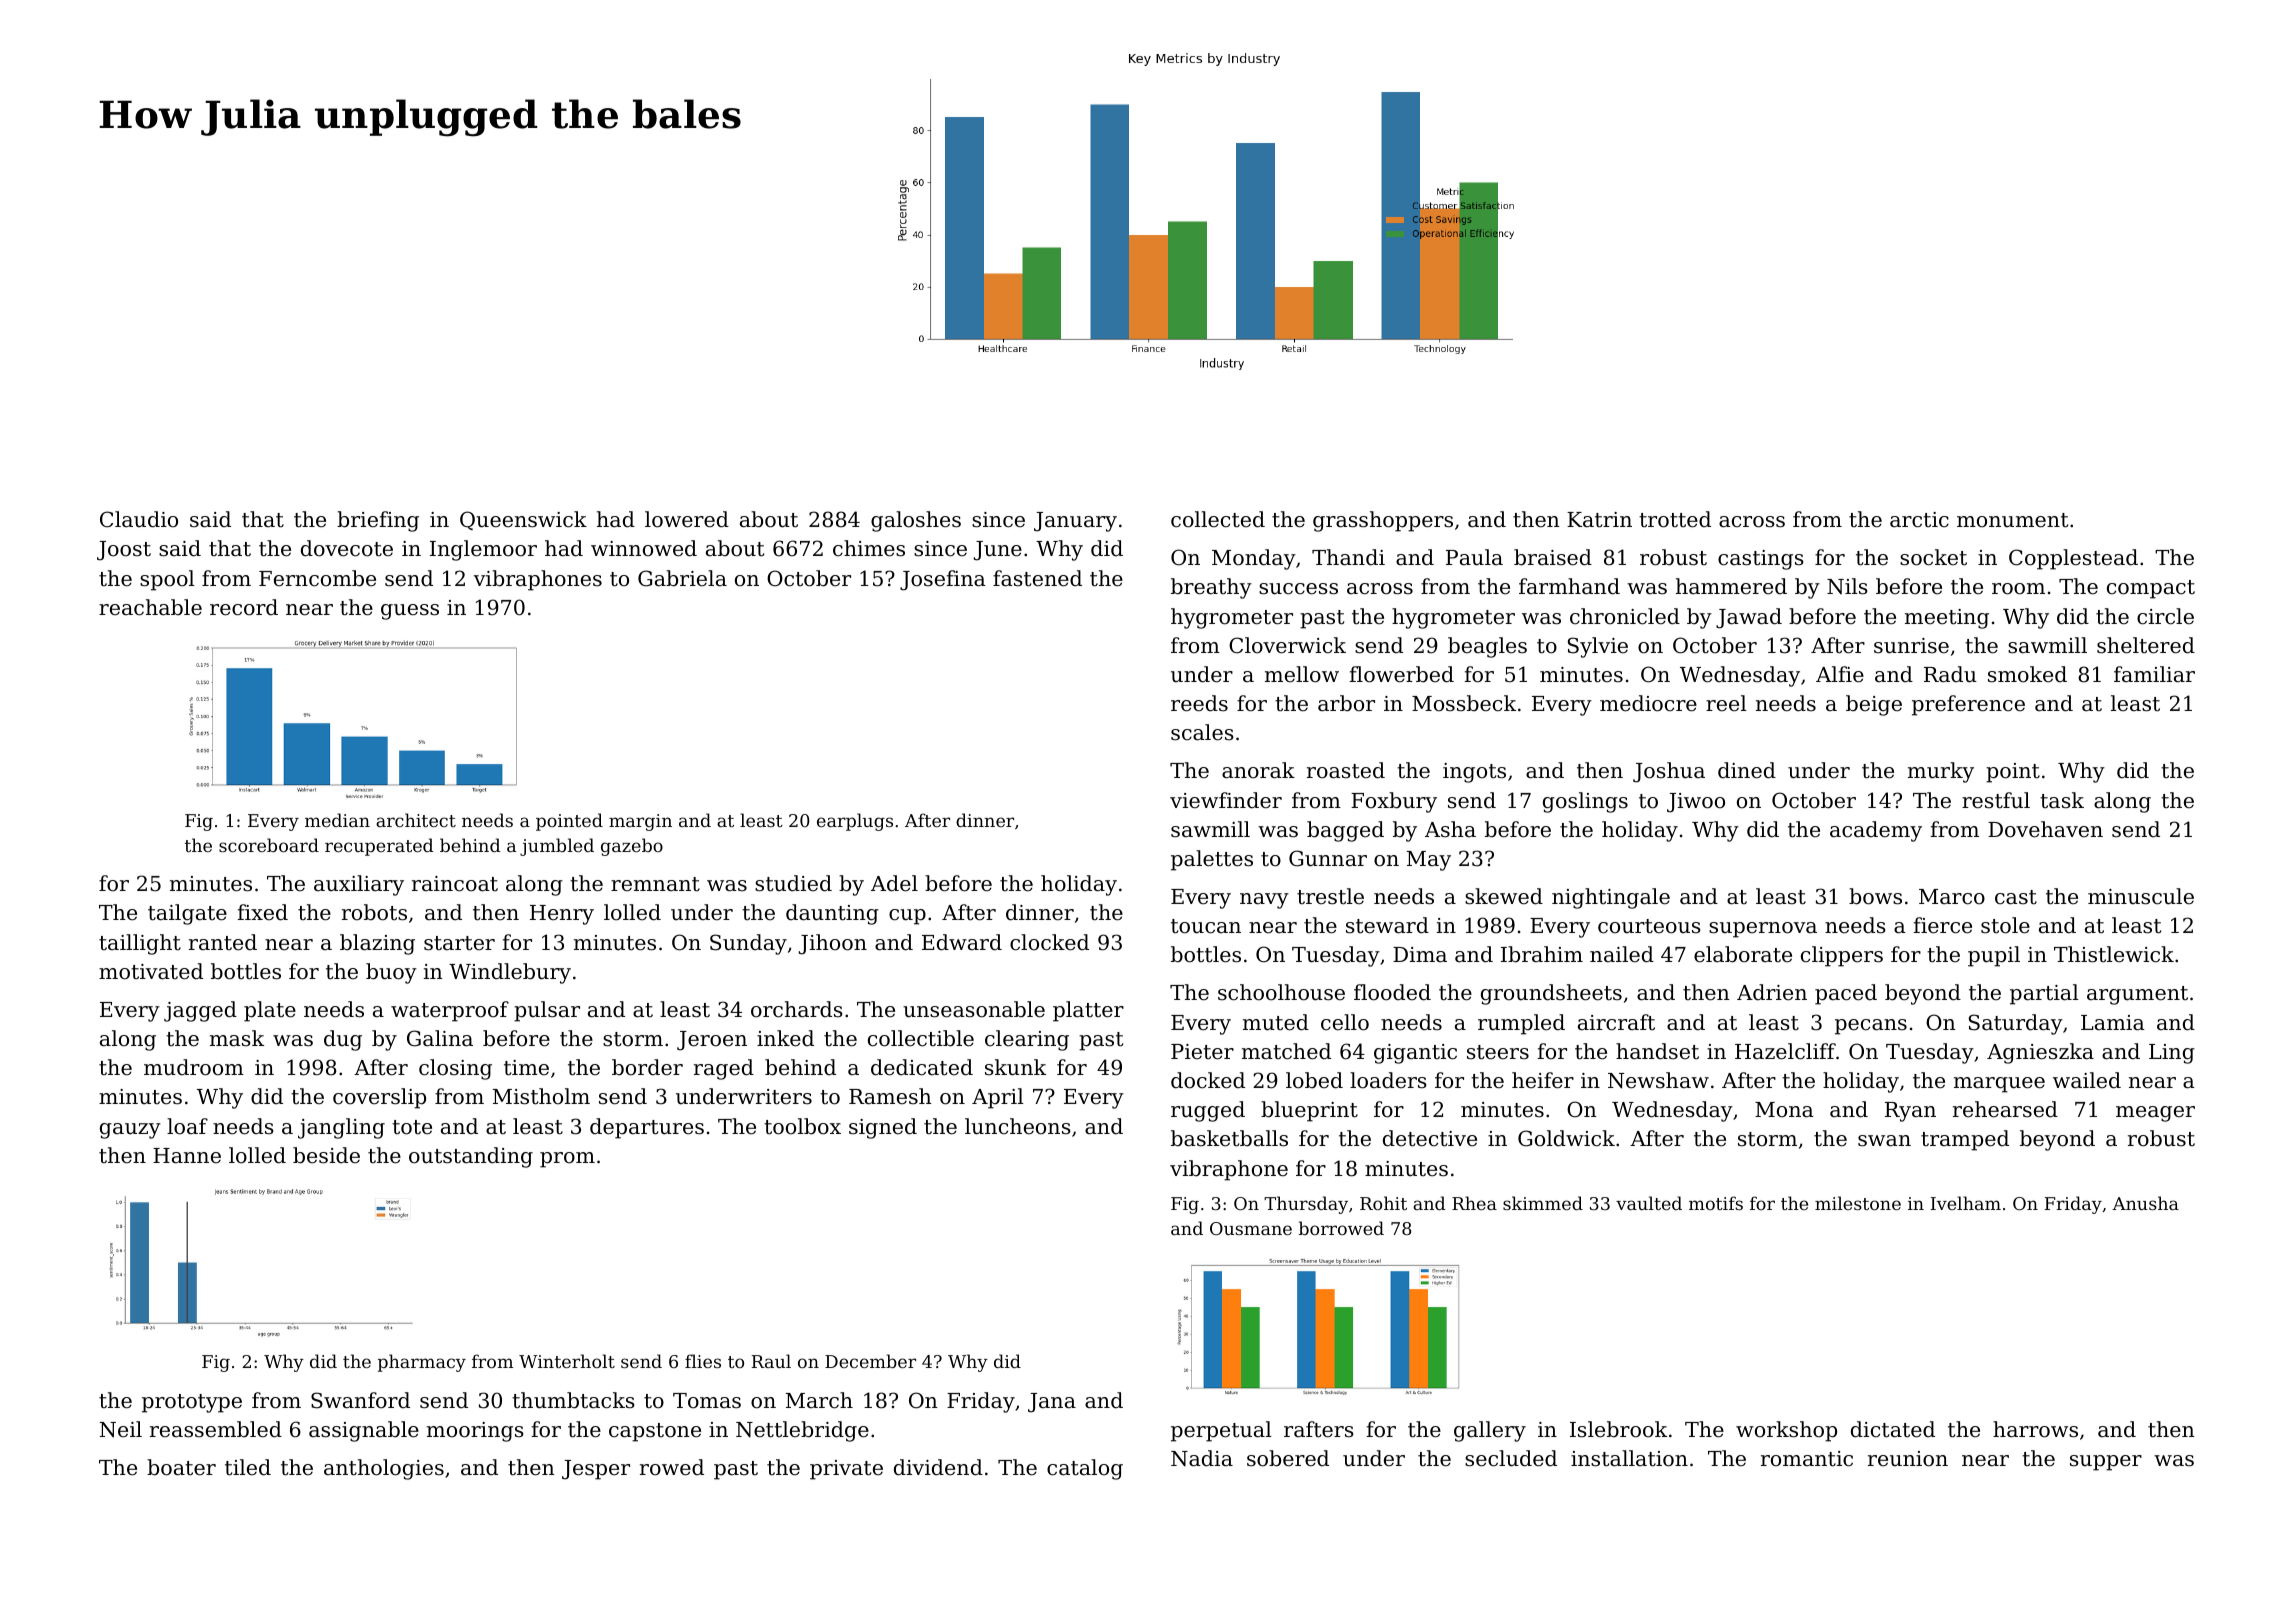 The image size is (2294, 1622). Describe the element at coordinates (894, 883) in the page. I see `Adel` at that location.
